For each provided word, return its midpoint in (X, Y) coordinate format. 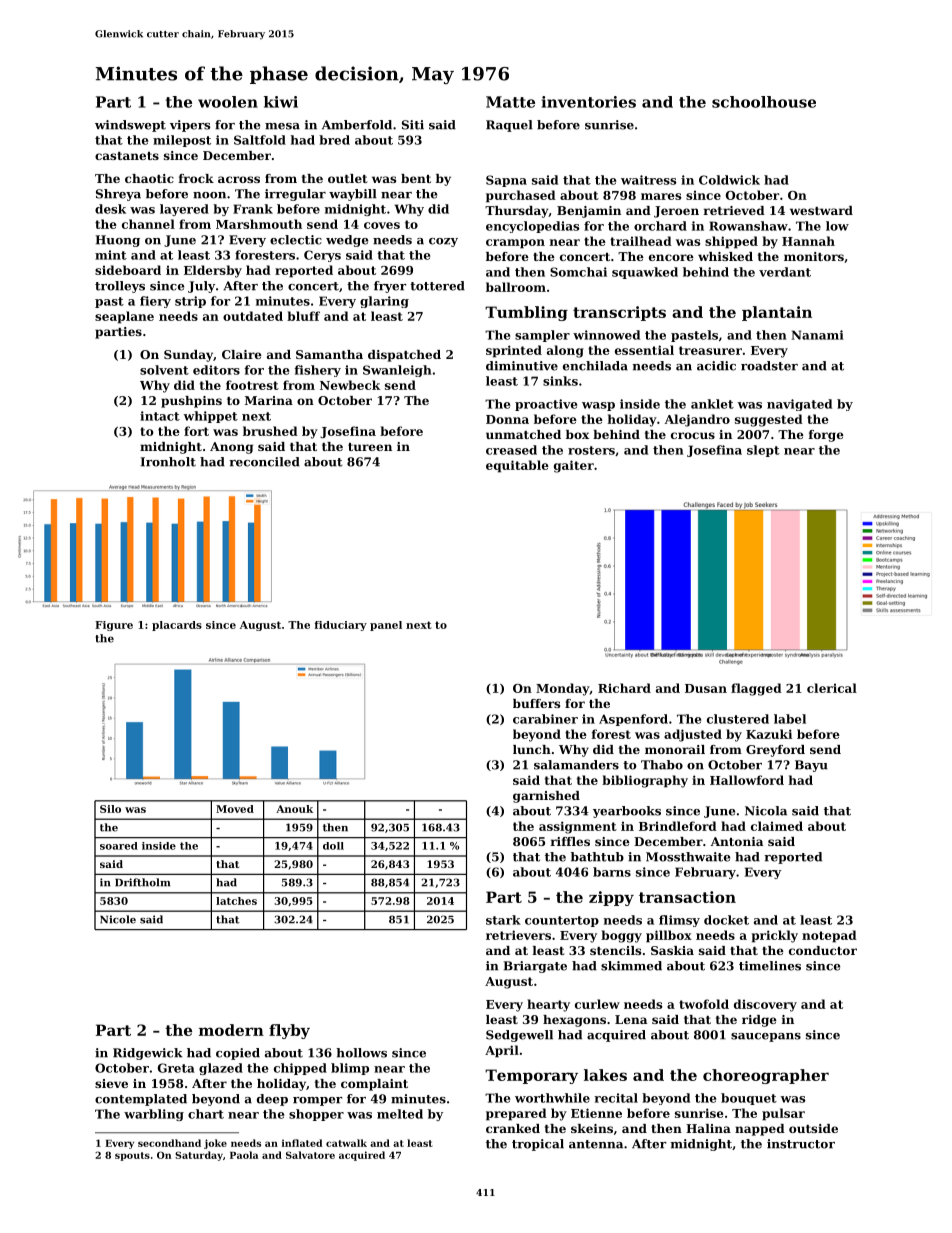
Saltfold (260, 140)
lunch (532, 749)
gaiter (574, 466)
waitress (649, 180)
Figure (114, 626)
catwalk (346, 1143)
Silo (110, 809)
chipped (300, 1069)
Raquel (509, 126)
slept (763, 451)
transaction (687, 897)
